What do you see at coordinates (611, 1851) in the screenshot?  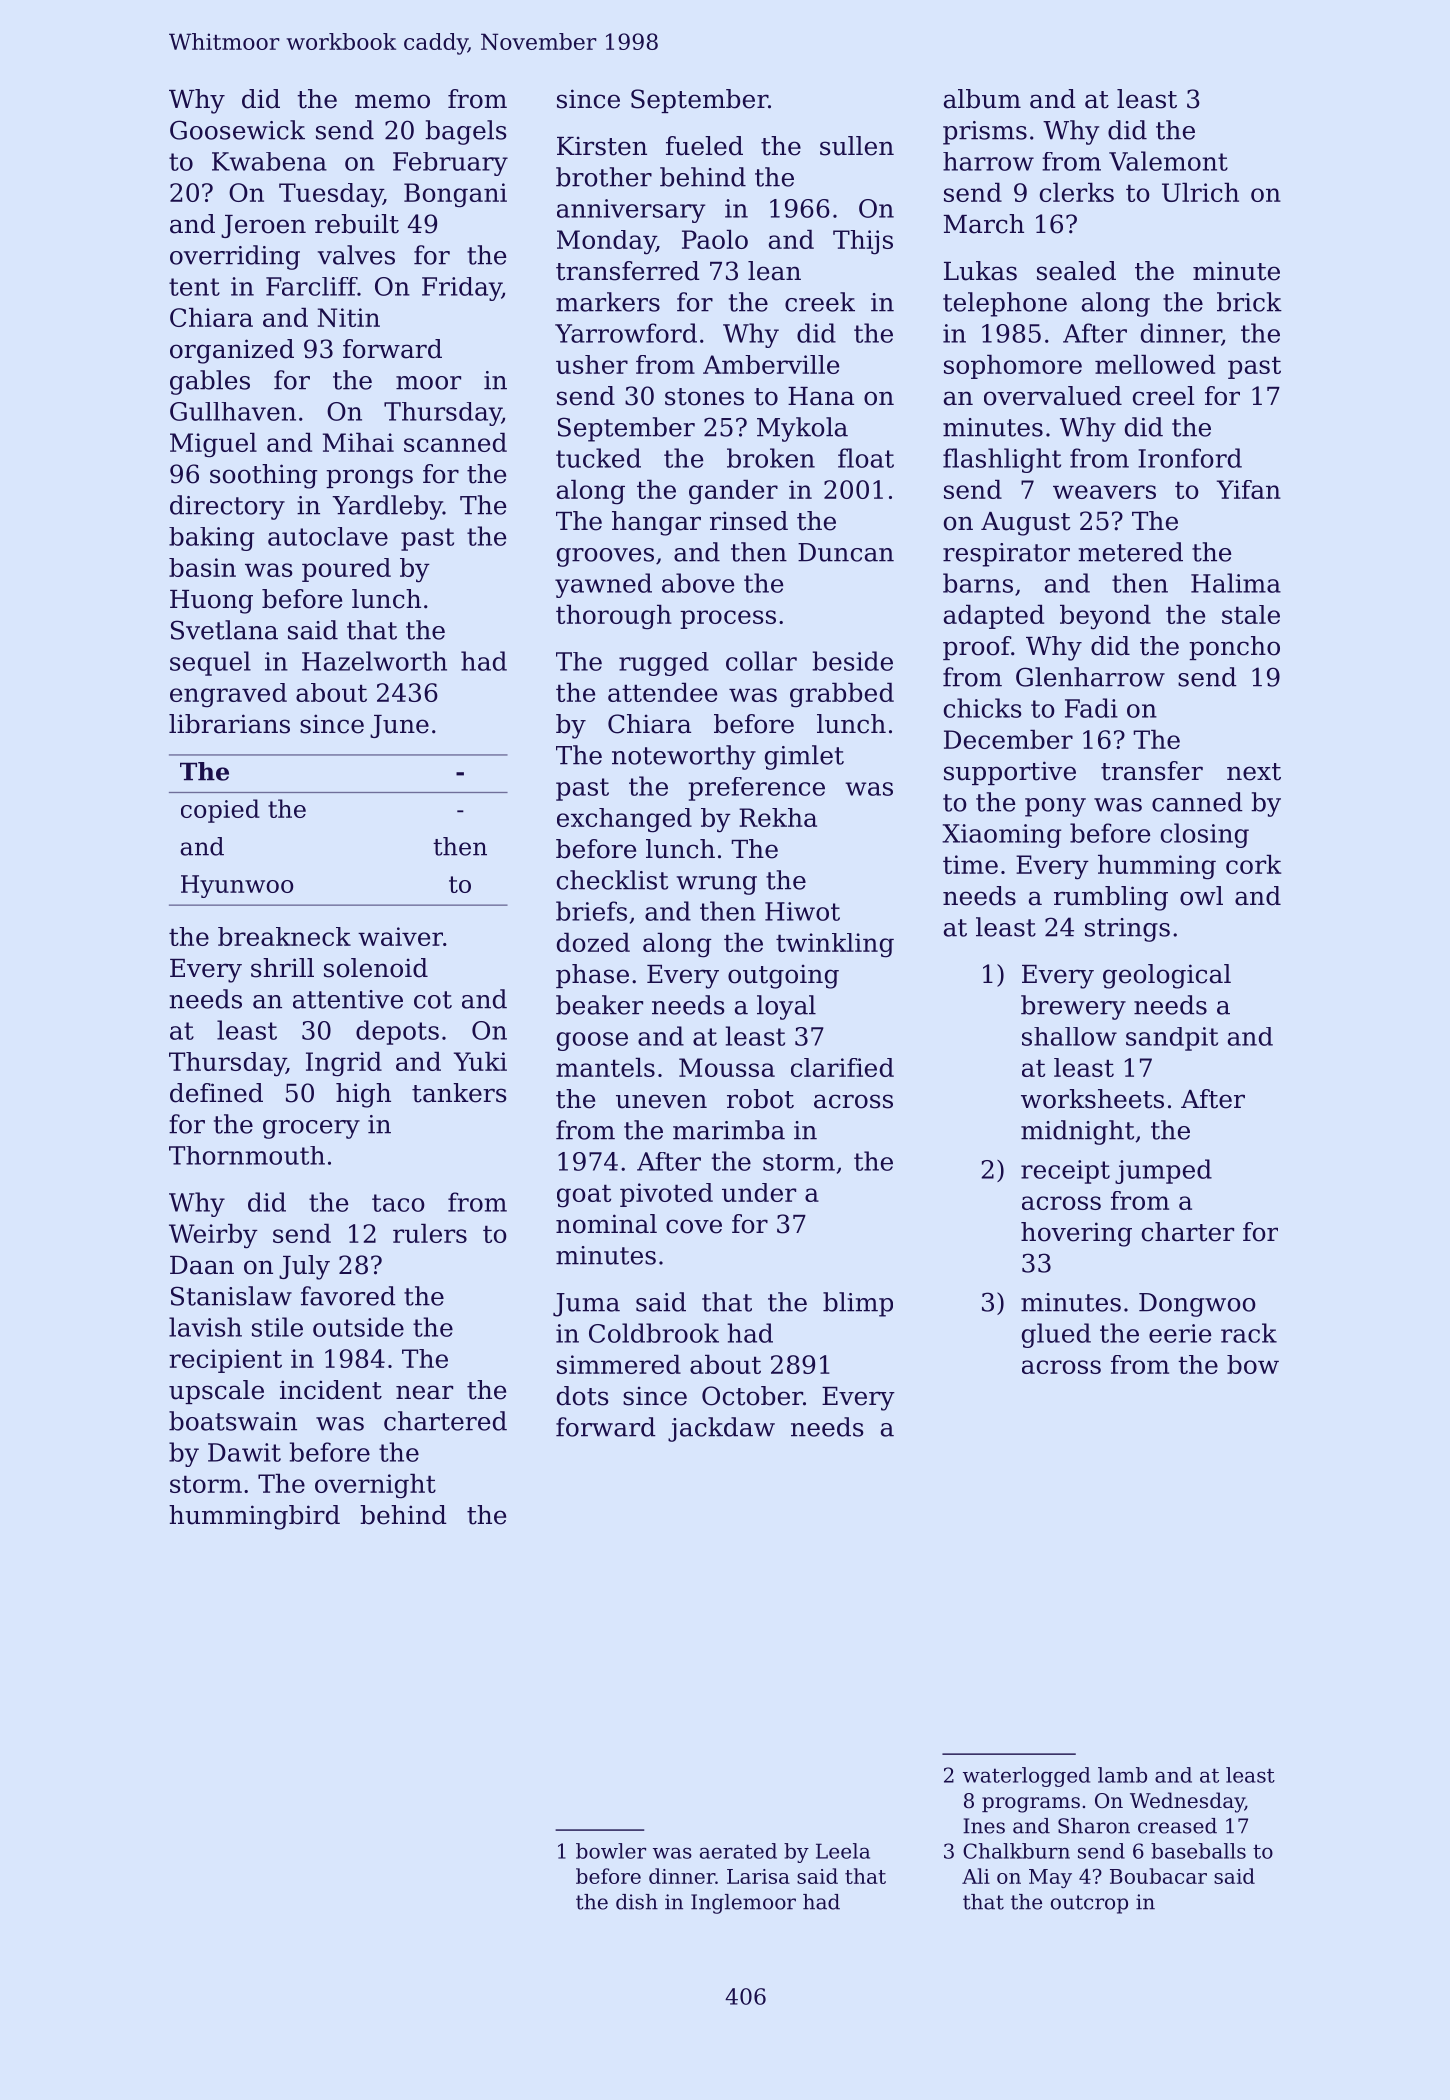 I see `bowler` at bounding box center [611, 1851].
